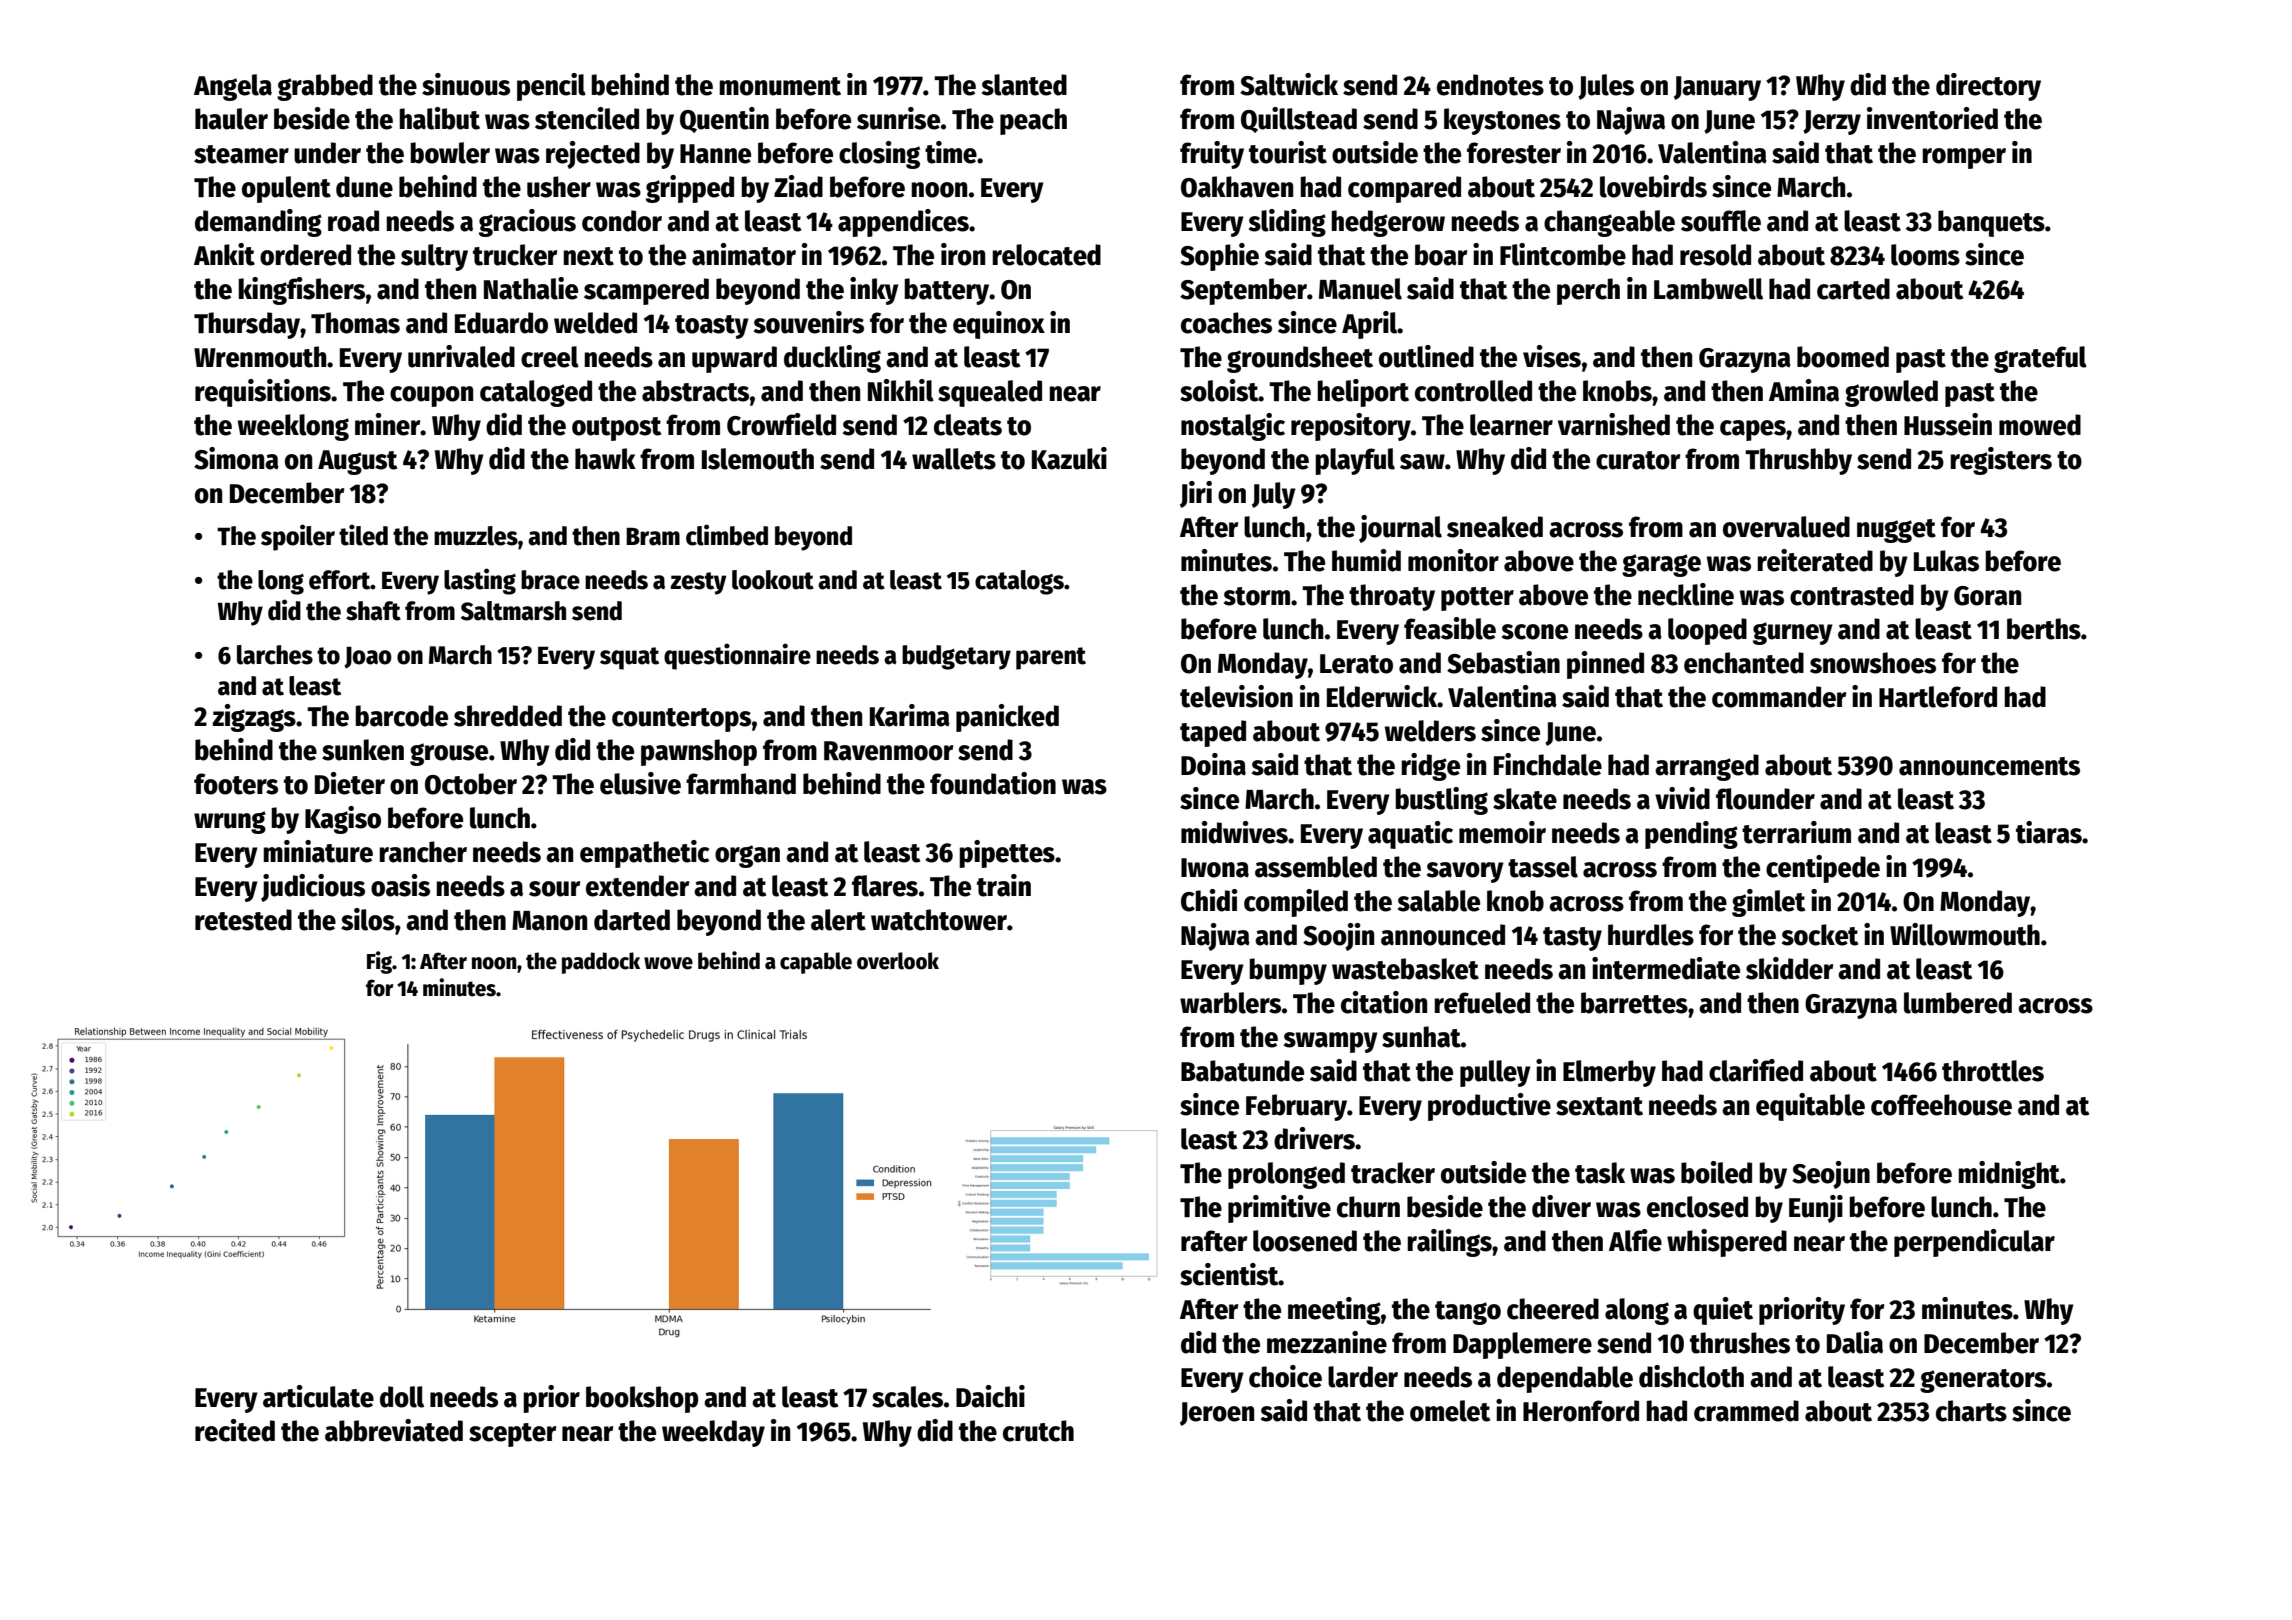 This page has height=1620, width=2292. I want to click on Angela, so click(233, 87).
